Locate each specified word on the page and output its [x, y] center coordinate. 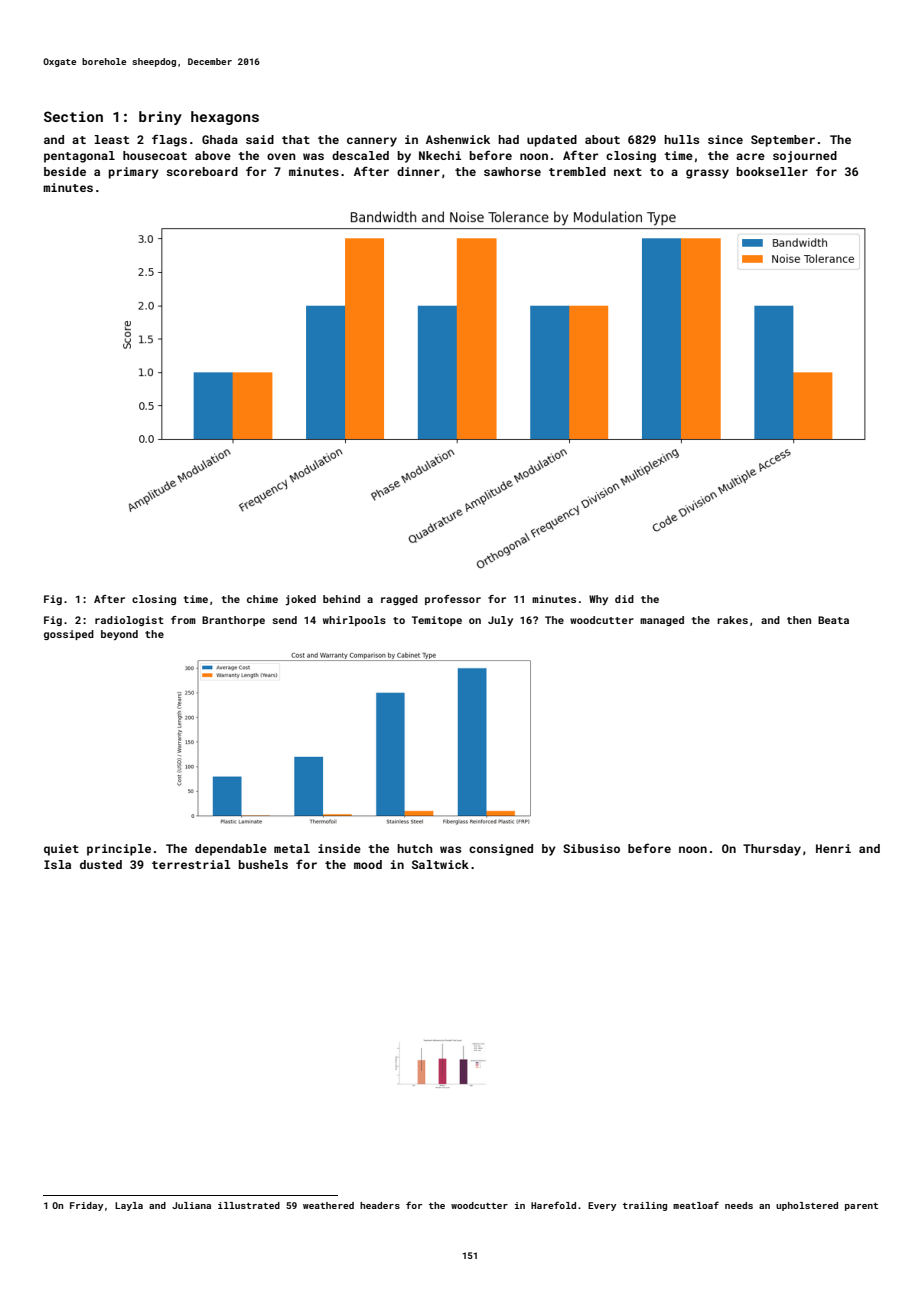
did [624, 599]
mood [368, 864]
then [799, 620]
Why [598, 600]
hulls [681, 139]
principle [119, 850]
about [602, 139]
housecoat [155, 155]
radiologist [129, 621]
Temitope [437, 621]
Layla [129, 1206]
